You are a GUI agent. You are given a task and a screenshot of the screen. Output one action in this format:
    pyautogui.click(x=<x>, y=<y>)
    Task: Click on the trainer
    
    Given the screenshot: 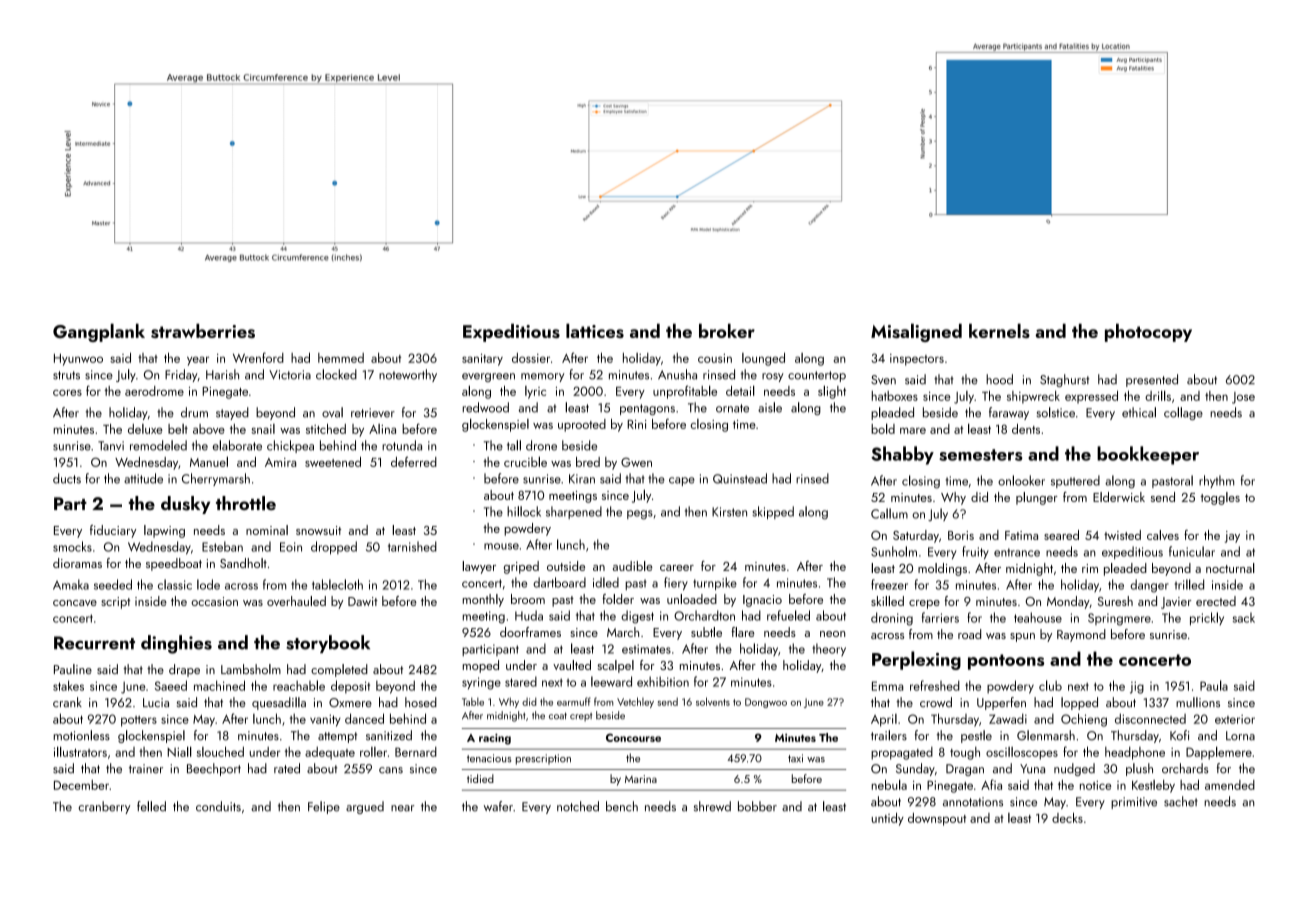 What is the action you would take?
    pyautogui.click(x=146, y=769)
